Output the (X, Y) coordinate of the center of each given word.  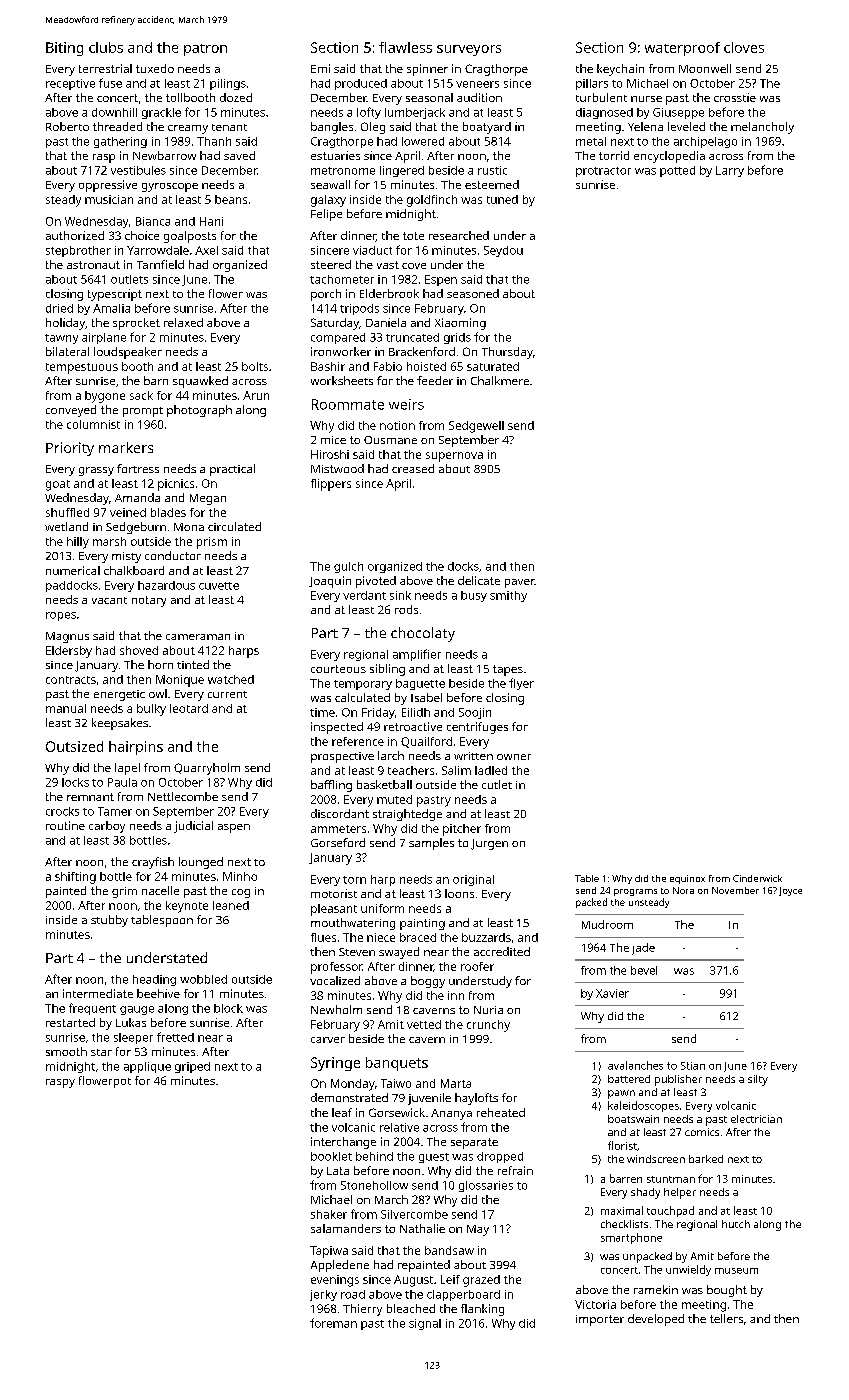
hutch (736, 1224)
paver (519, 583)
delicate (479, 580)
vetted (424, 1024)
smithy (508, 596)
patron (205, 50)
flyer (521, 684)
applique (147, 1067)
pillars (592, 84)
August (413, 1281)
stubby (109, 921)
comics (702, 1132)
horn (160, 664)
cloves (744, 47)
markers (126, 447)
